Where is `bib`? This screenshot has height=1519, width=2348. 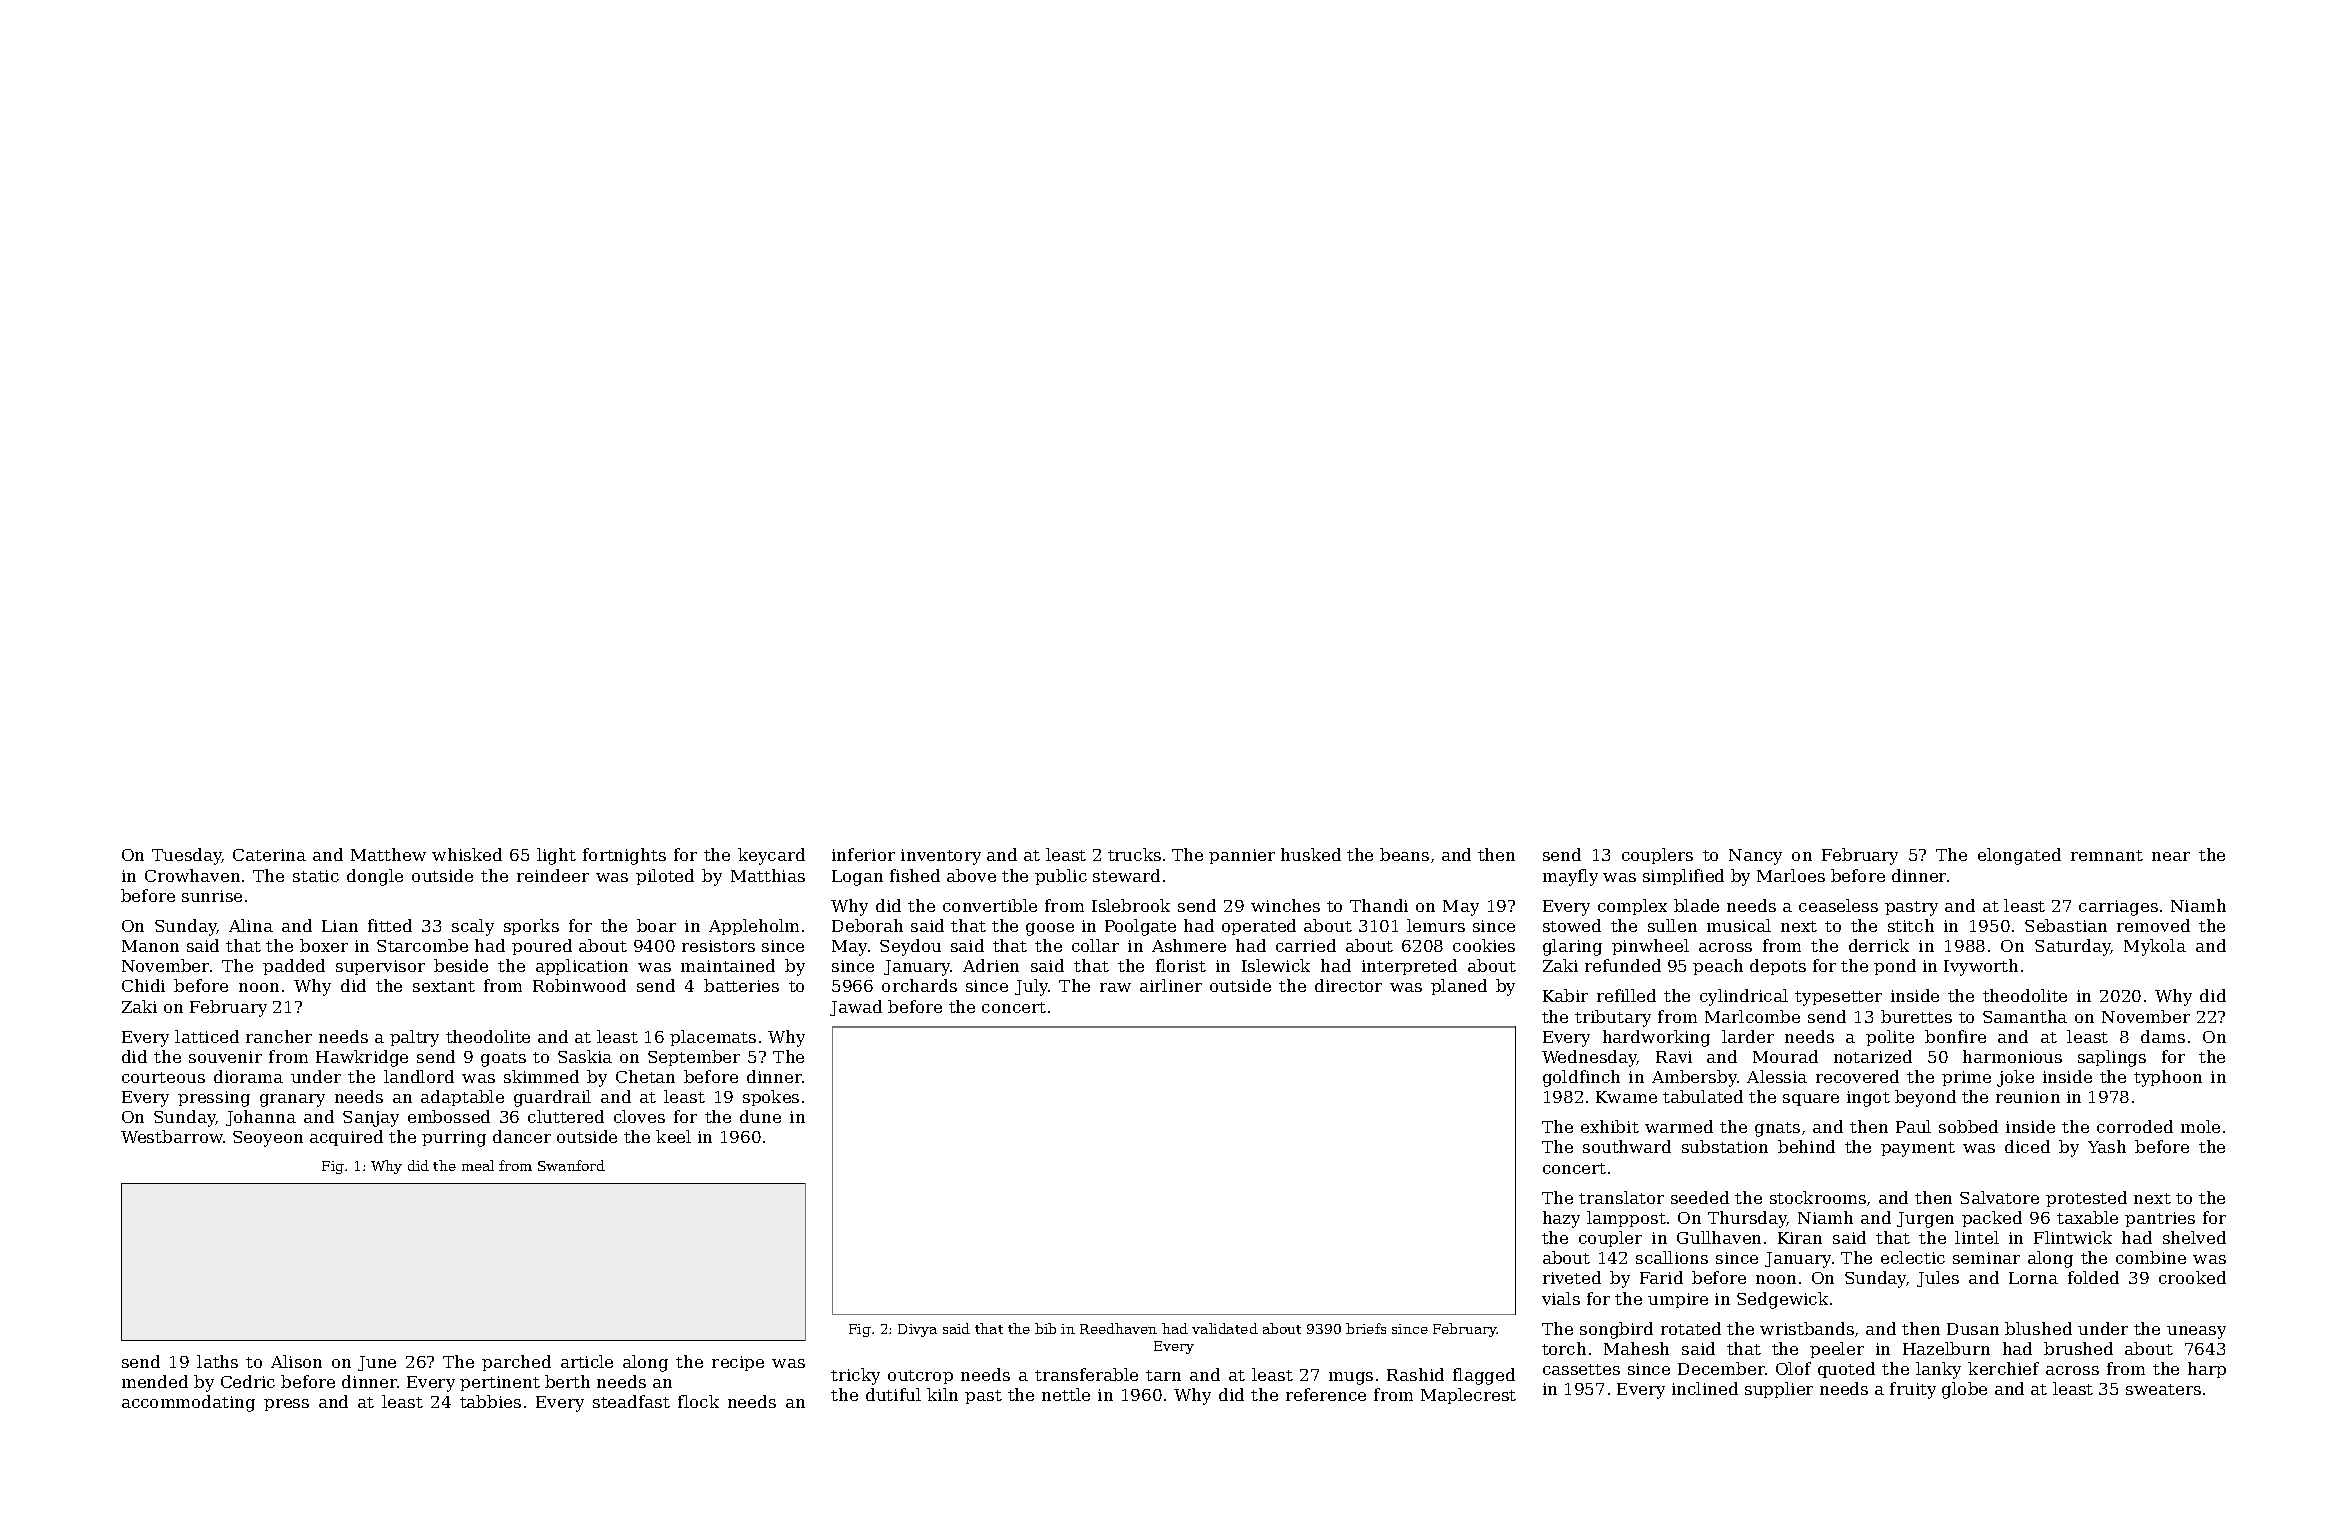
bib is located at coordinates (1045, 1328).
